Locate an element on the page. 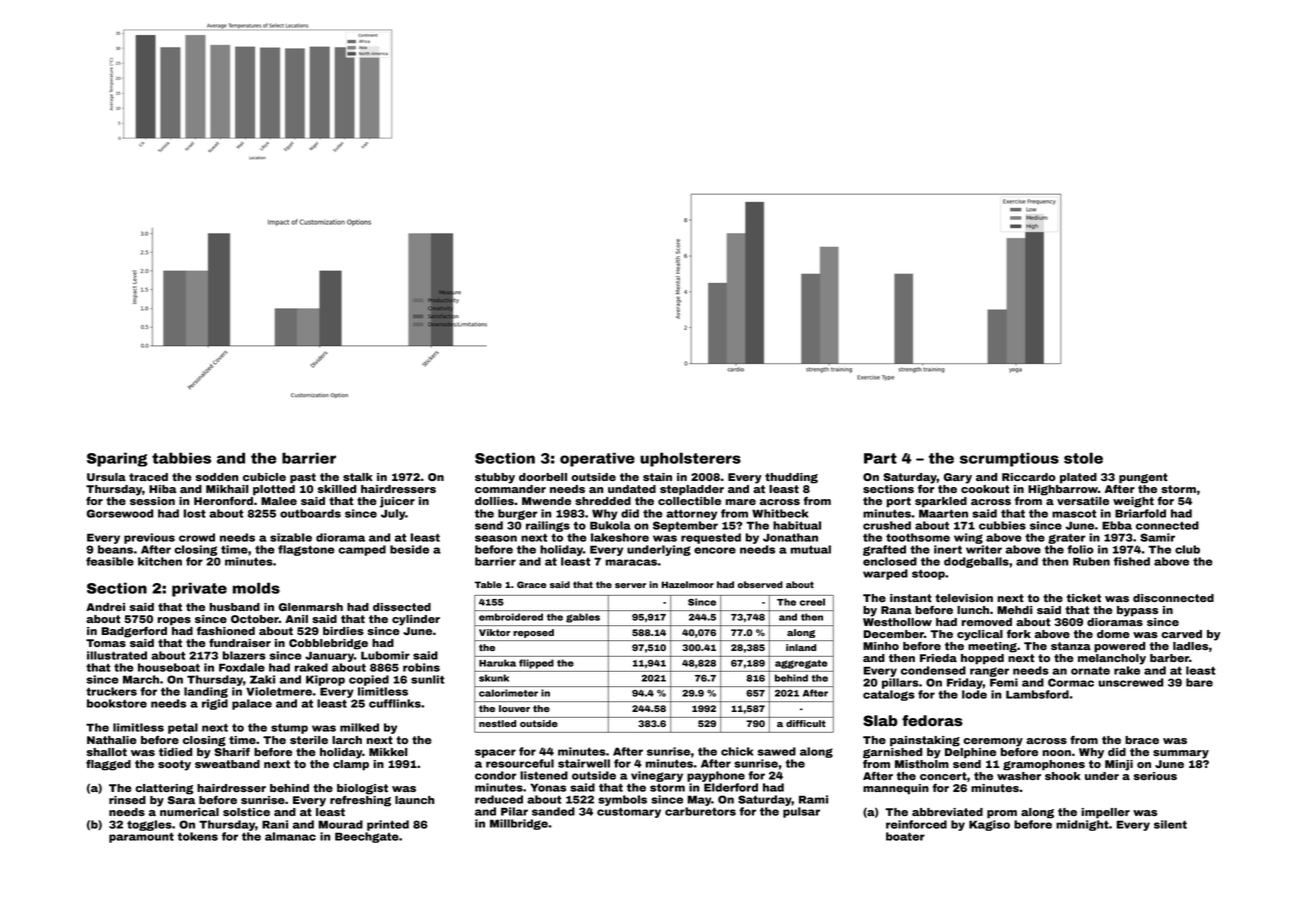 The height and width of the document is (924, 1308). boater is located at coordinates (905, 836).
